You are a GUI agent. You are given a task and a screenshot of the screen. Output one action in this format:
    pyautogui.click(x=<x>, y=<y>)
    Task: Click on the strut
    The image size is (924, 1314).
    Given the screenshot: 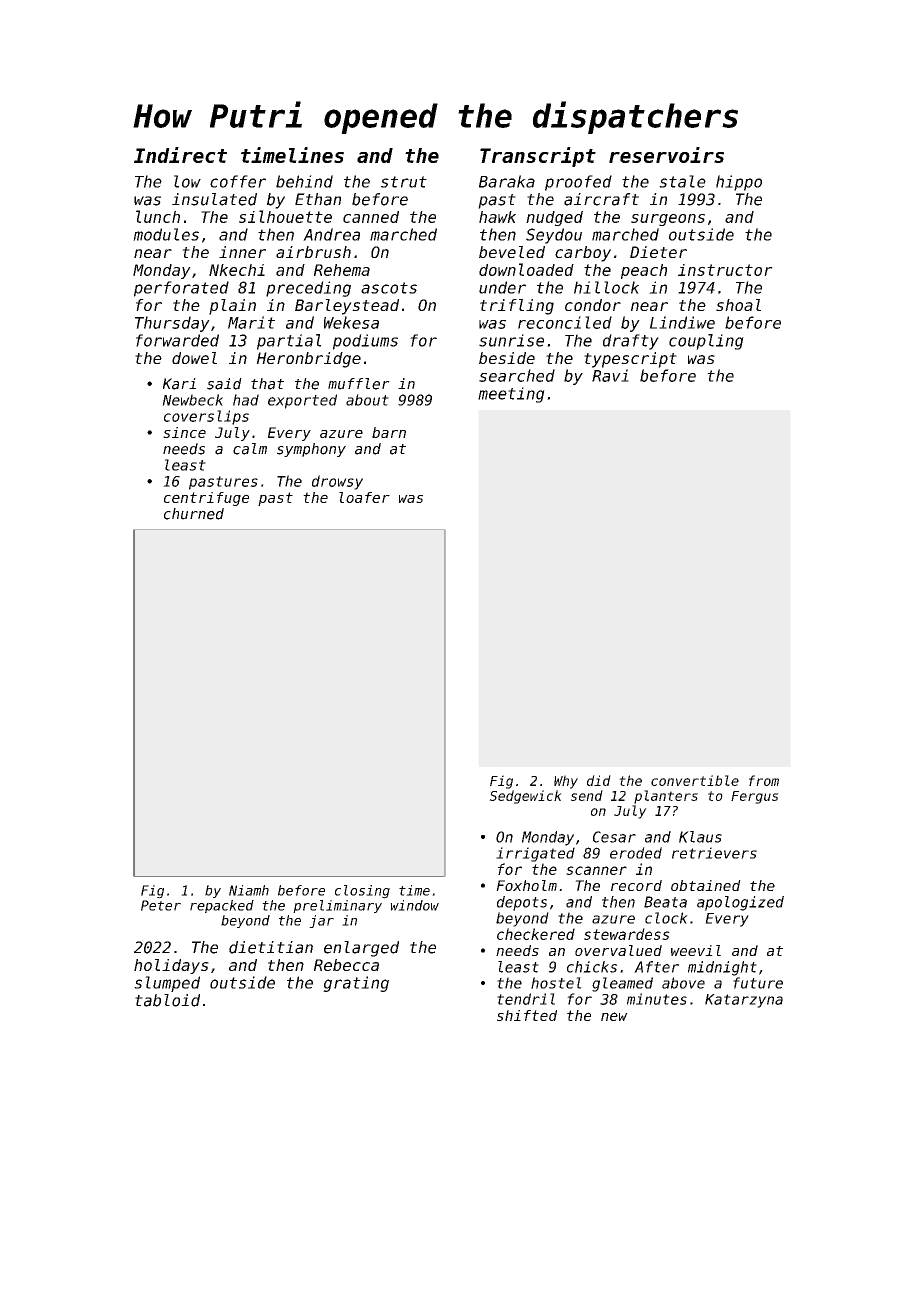 What is the action you would take?
    pyautogui.click(x=404, y=182)
